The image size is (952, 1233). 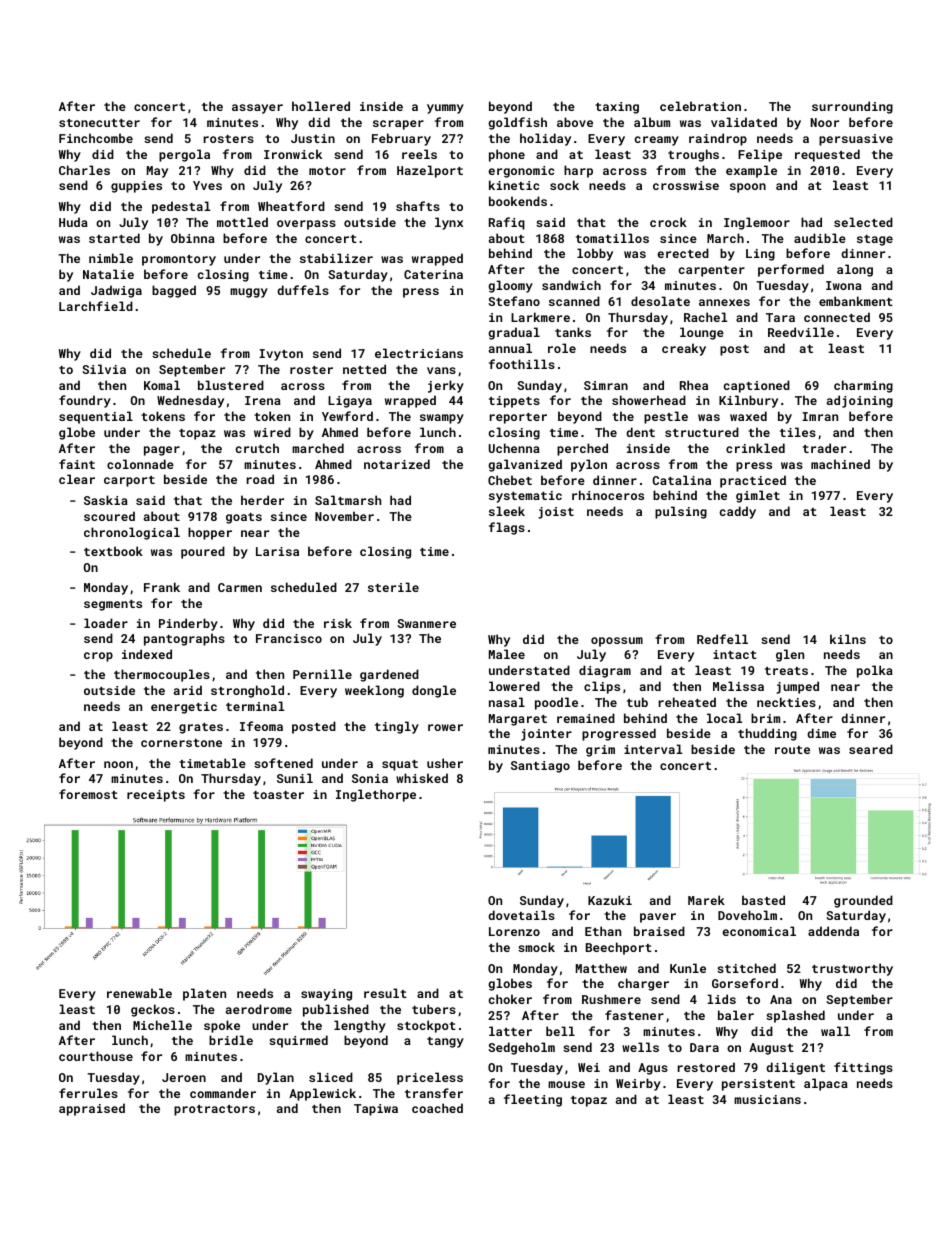 I want to click on treats, so click(x=786, y=671).
